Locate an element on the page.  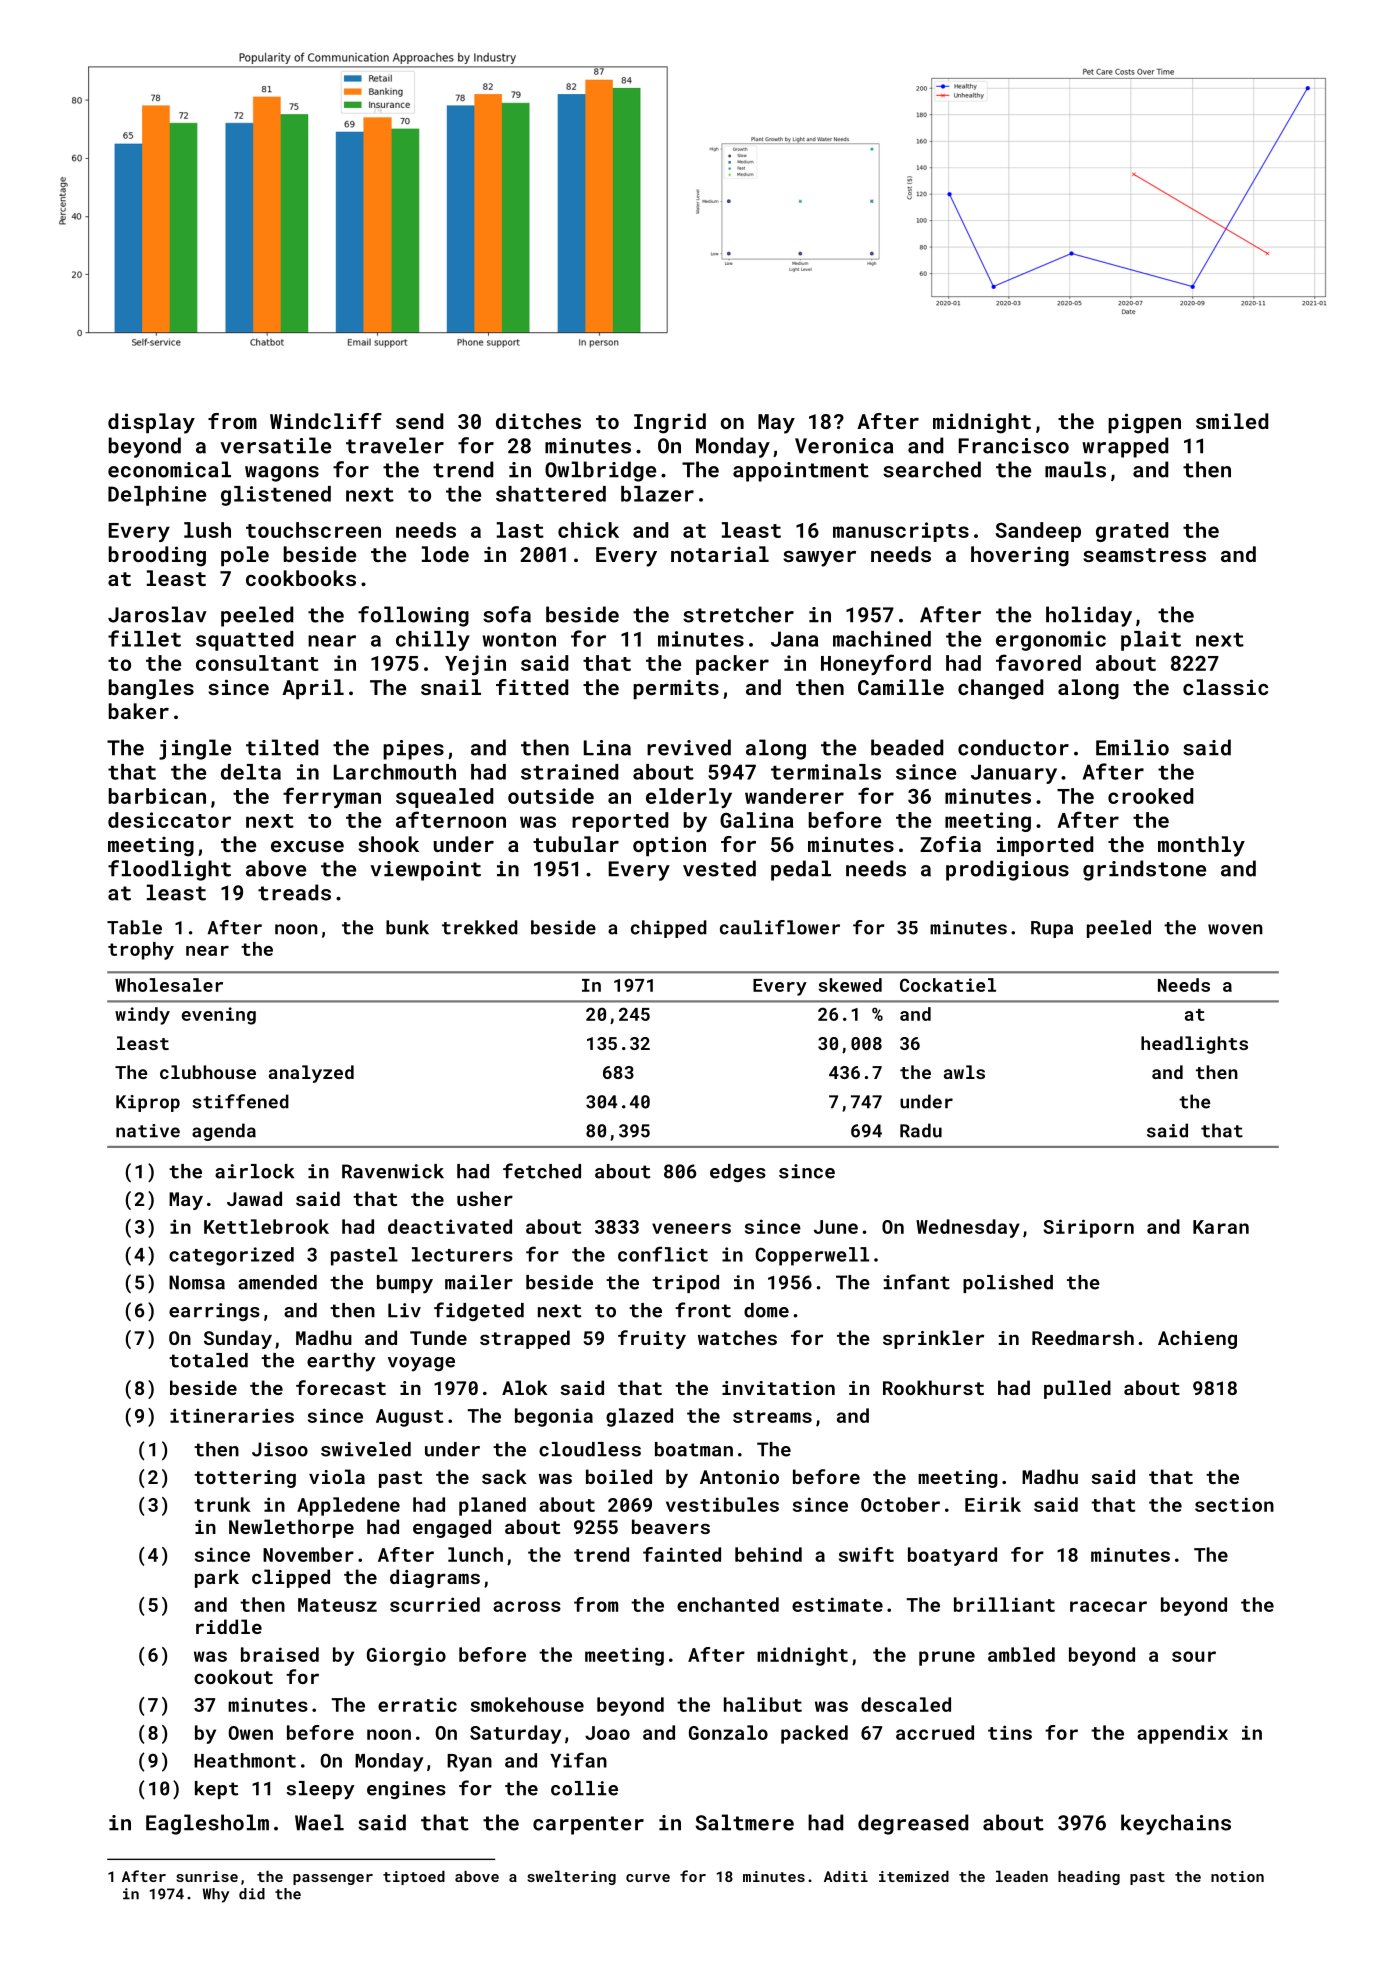
pedal is located at coordinates (801, 870).
